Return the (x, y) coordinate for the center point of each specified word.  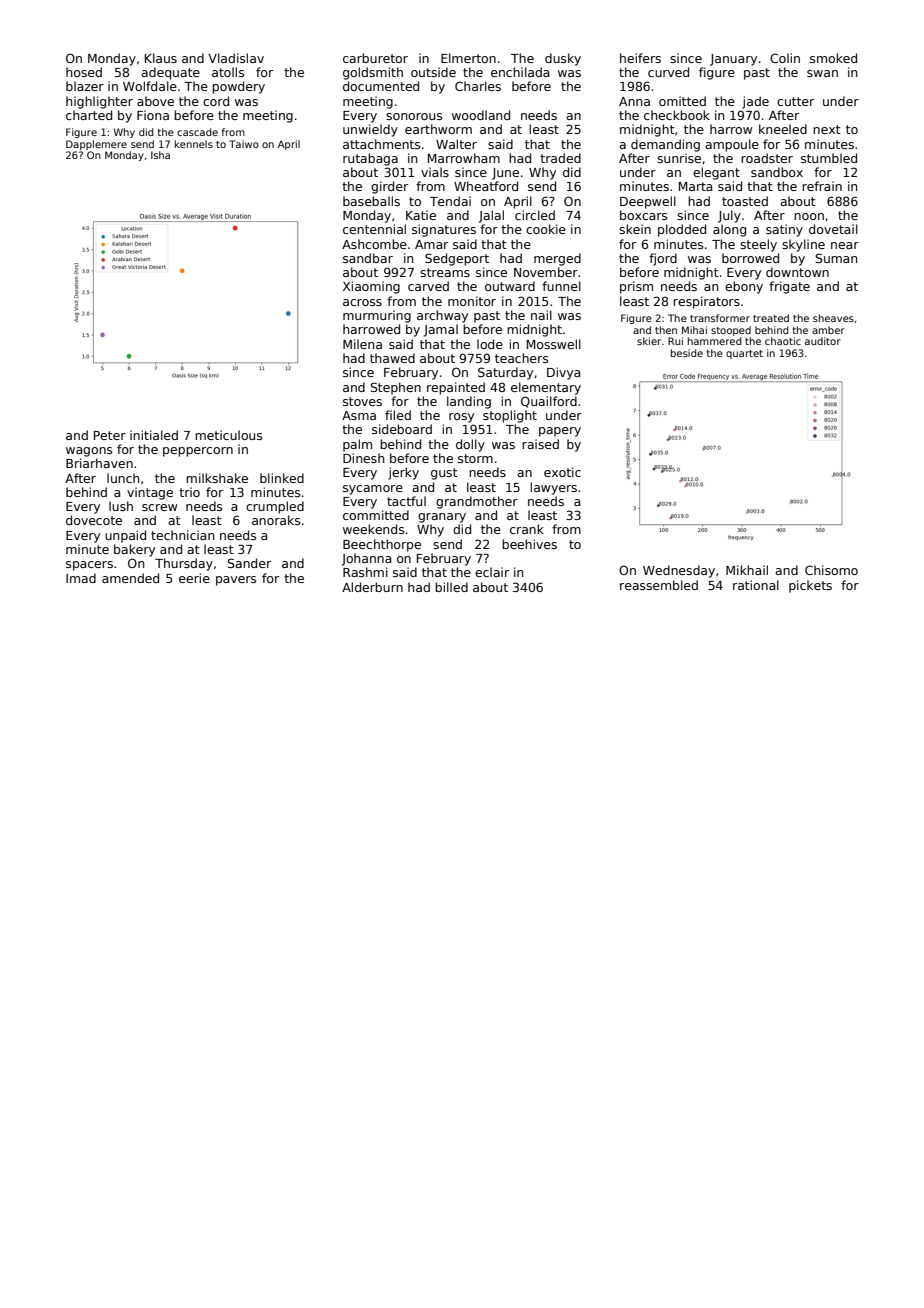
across (362, 302)
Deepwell (648, 202)
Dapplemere (96, 145)
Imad (81, 578)
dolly (470, 445)
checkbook (677, 115)
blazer (85, 86)
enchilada (520, 72)
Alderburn (372, 587)
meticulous (228, 435)
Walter (456, 144)
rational (756, 585)
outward (510, 286)
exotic (562, 472)
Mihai (694, 330)
